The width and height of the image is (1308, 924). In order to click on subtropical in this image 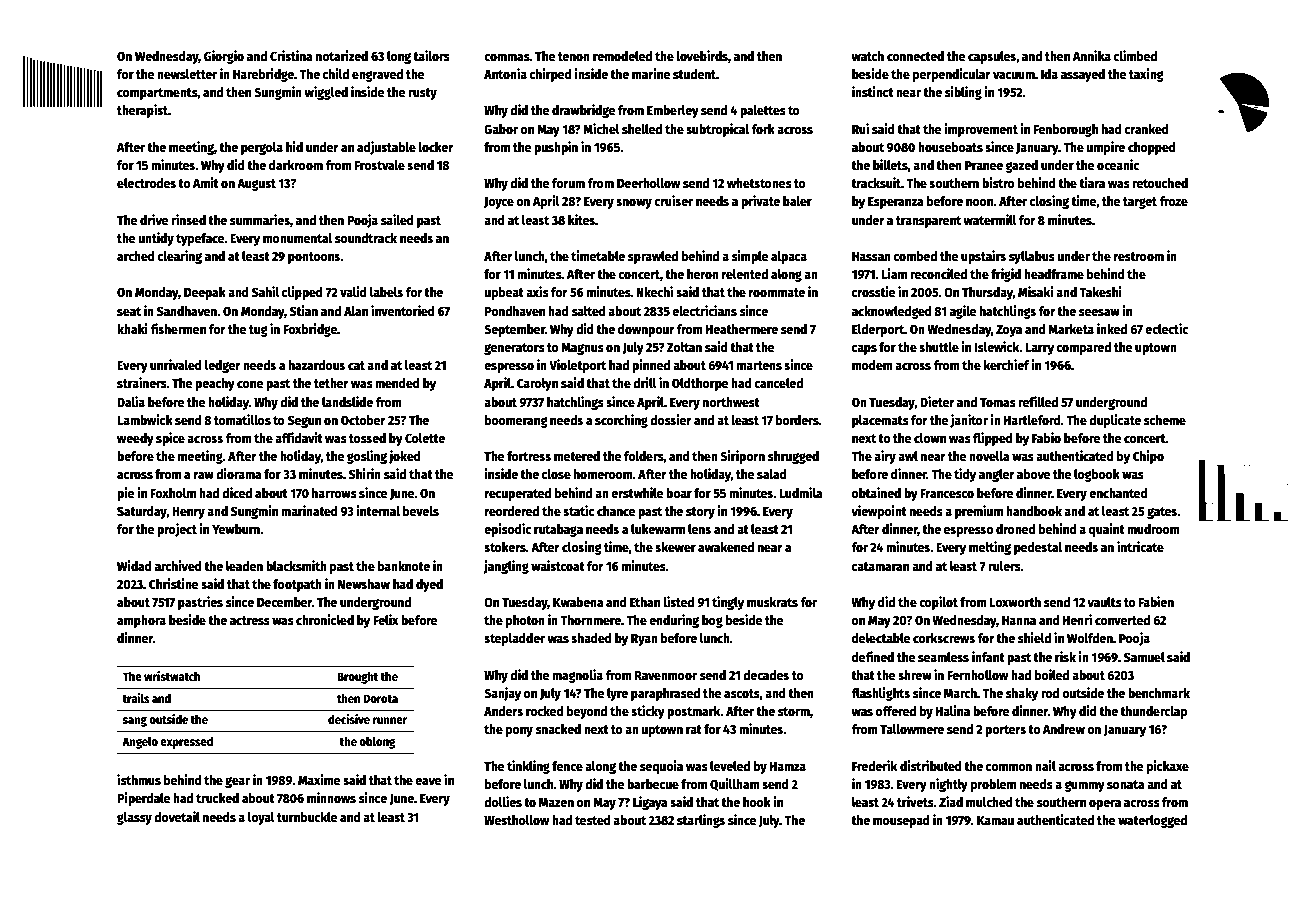, I will do `click(717, 130)`.
